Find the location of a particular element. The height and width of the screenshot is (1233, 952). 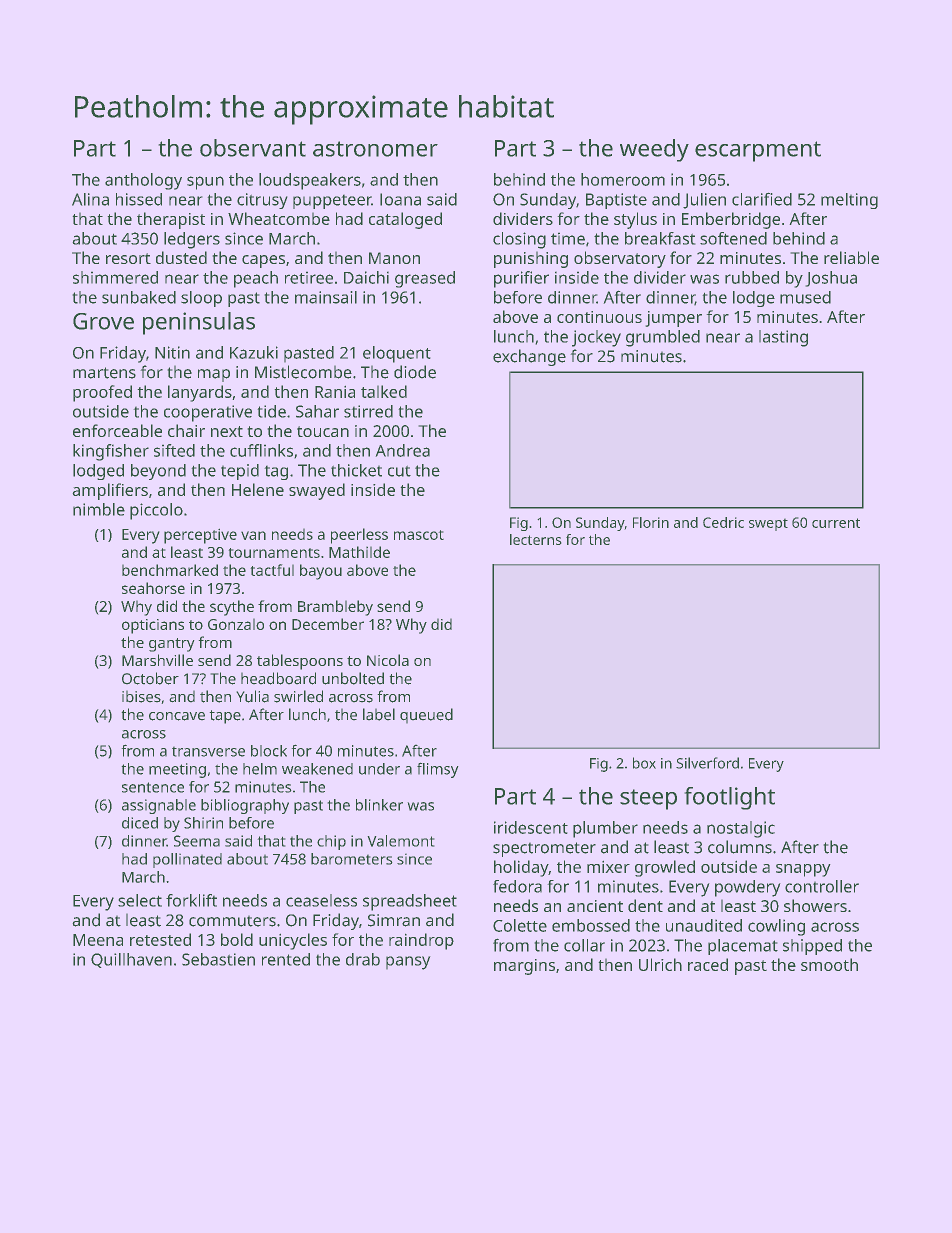

grumbled is located at coordinates (663, 338).
